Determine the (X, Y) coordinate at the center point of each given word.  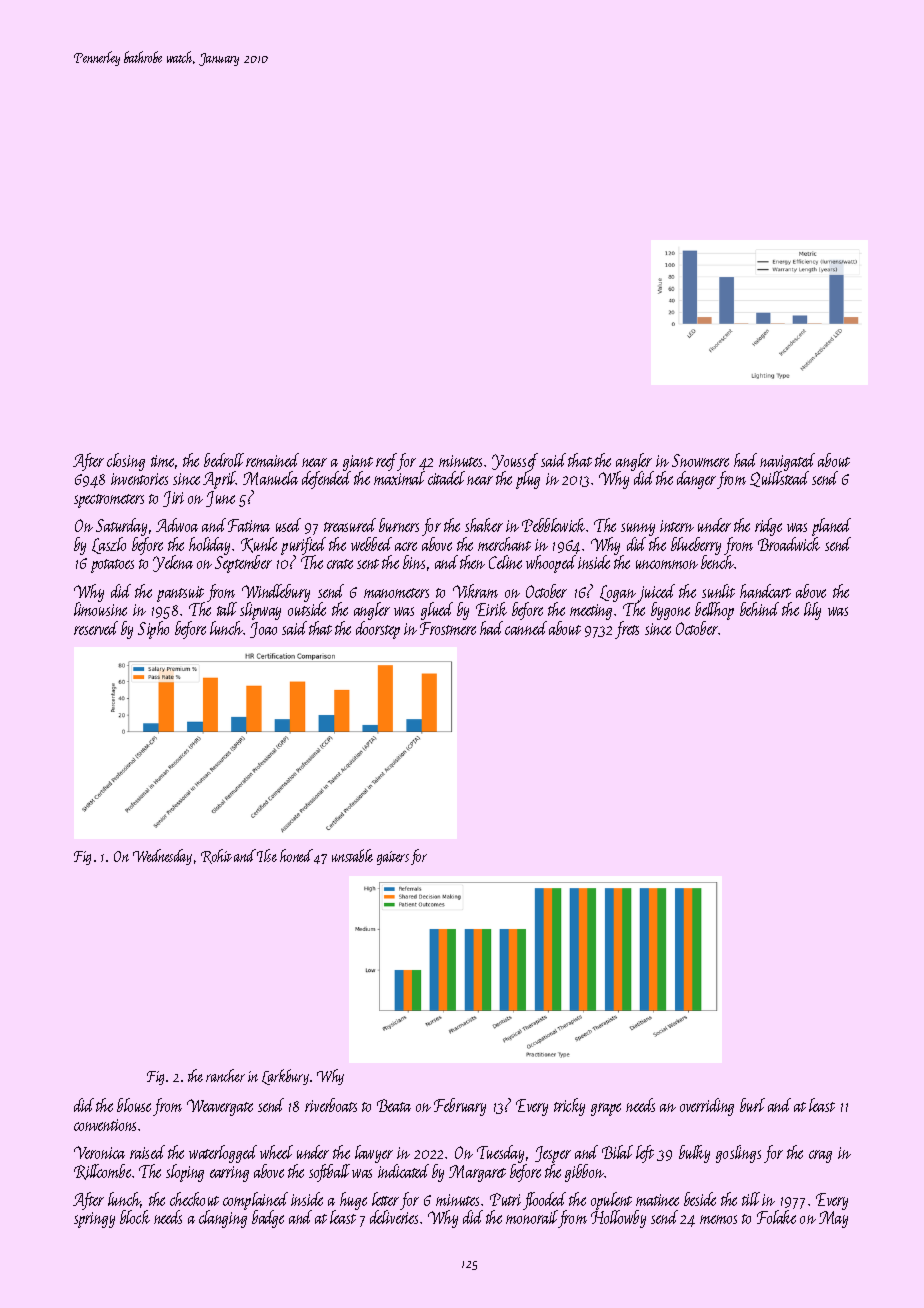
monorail (532, 1219)
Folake (776, 1217)
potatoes (112, 566)
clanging (223, 1219)
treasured (350, 525)
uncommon (667, 564)
